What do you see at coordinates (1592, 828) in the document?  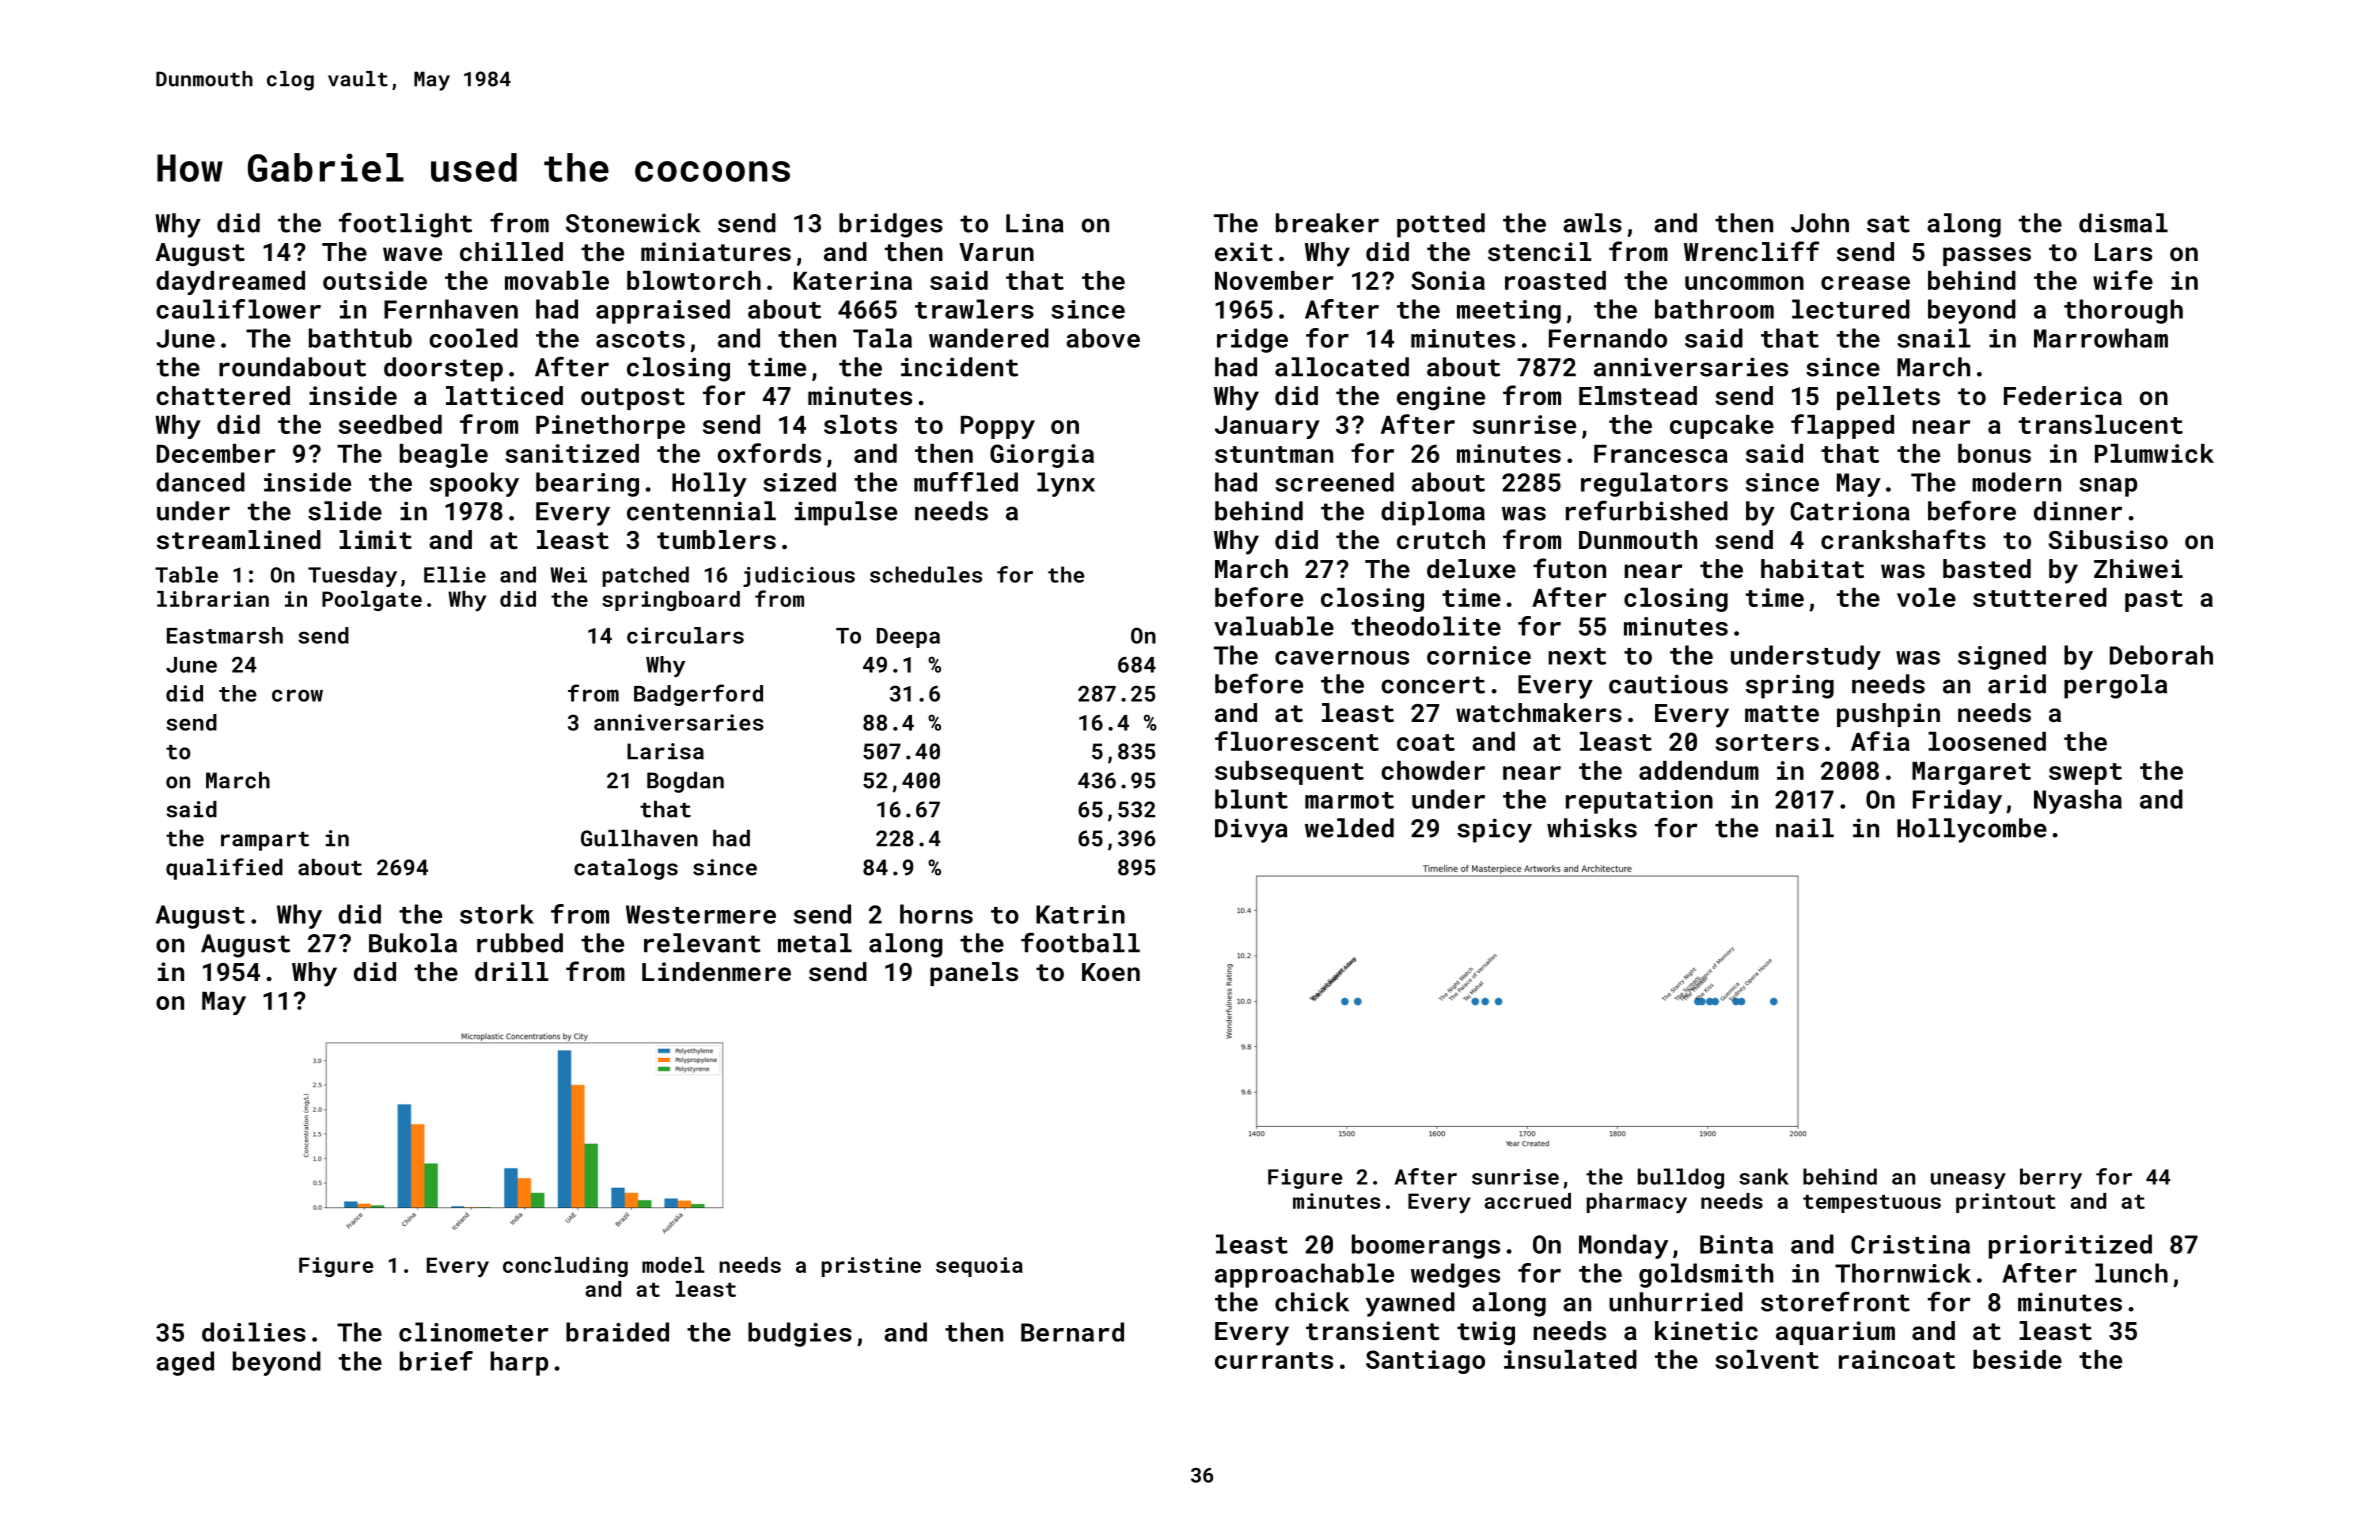 I see `whisks` at bounding box center [1592, 828].
